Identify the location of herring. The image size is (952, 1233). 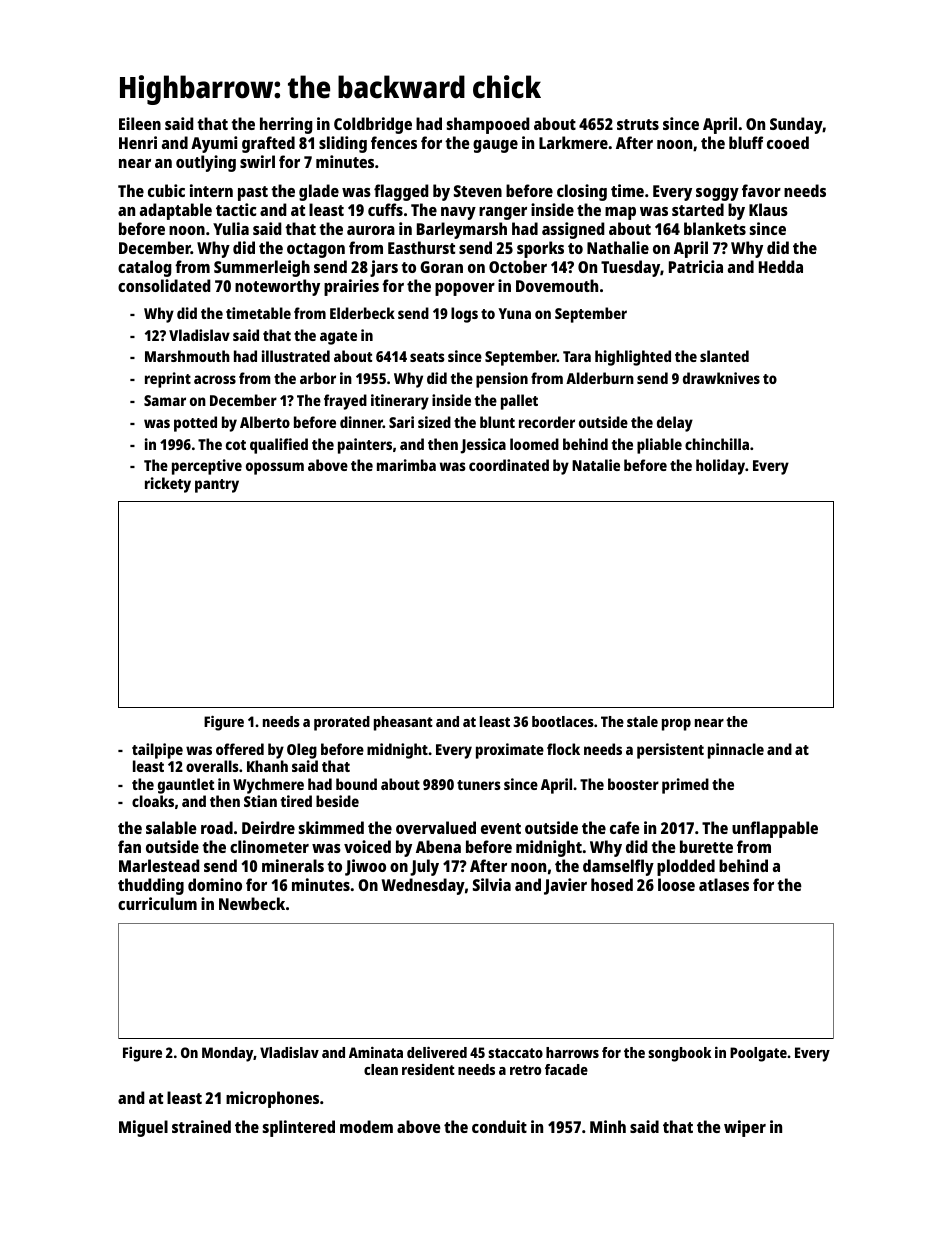
(286, 125).
